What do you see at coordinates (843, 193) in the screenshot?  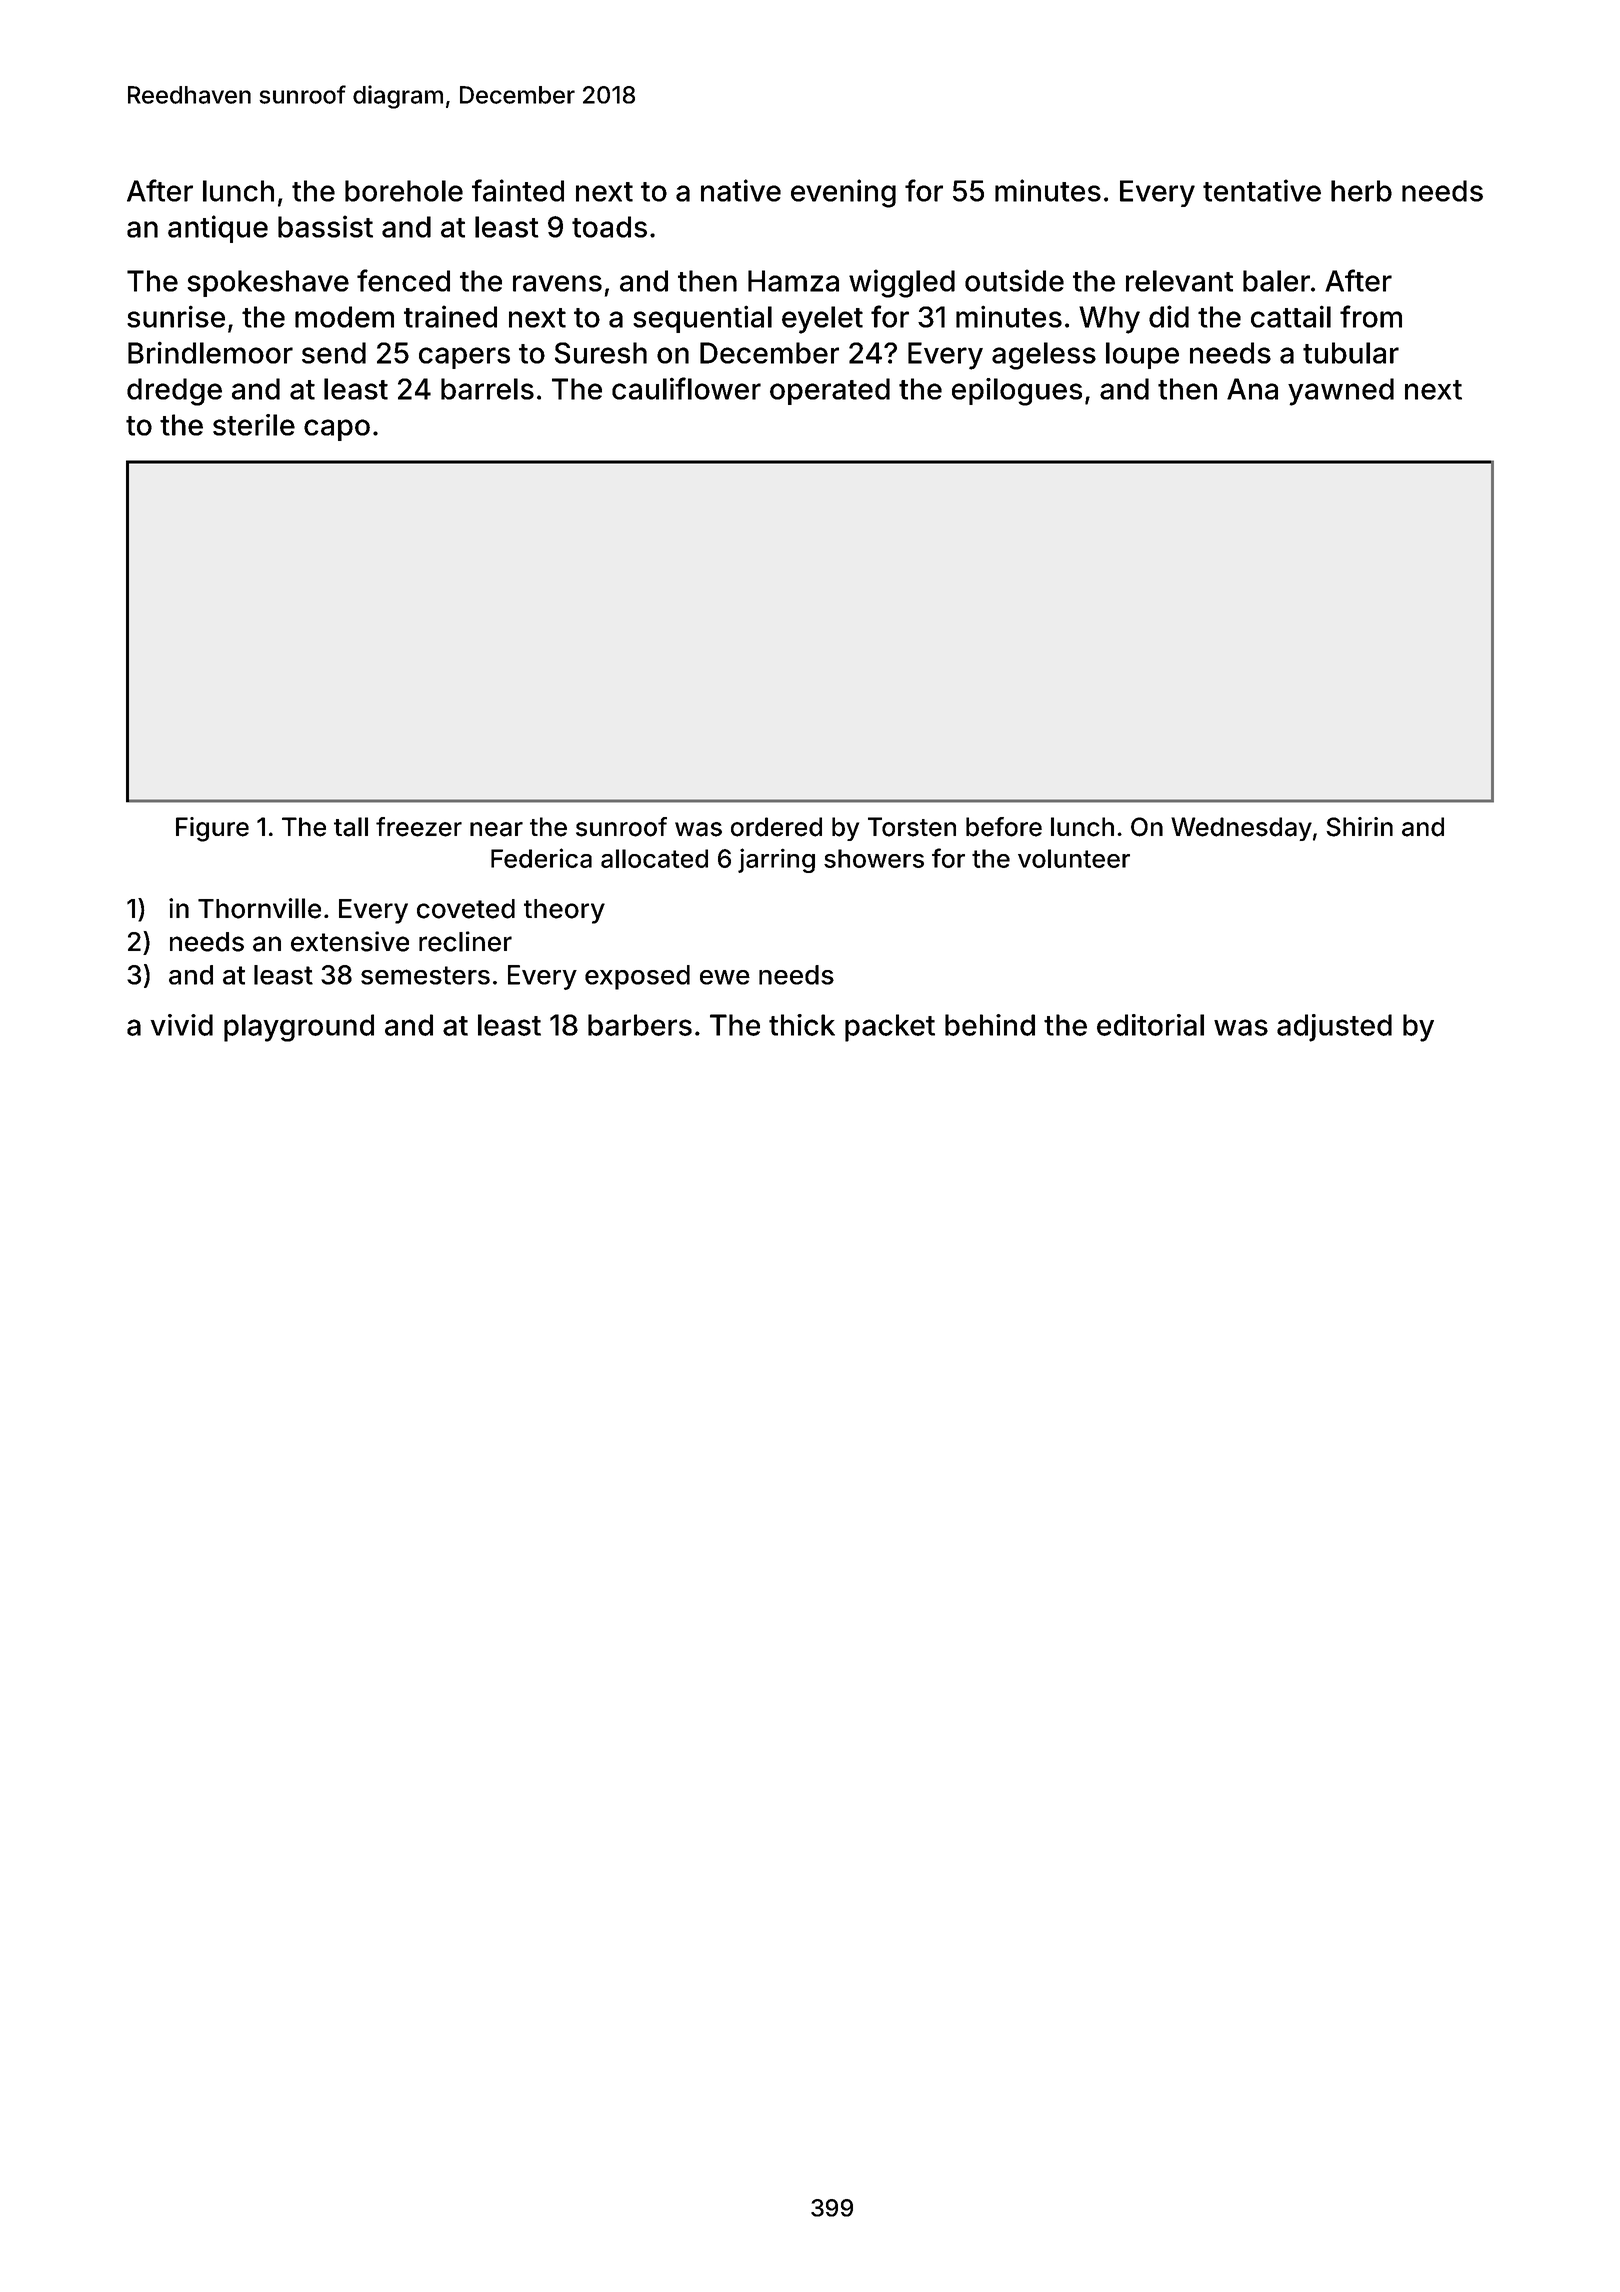 I see `evening` at bounding box center [843, 193].
